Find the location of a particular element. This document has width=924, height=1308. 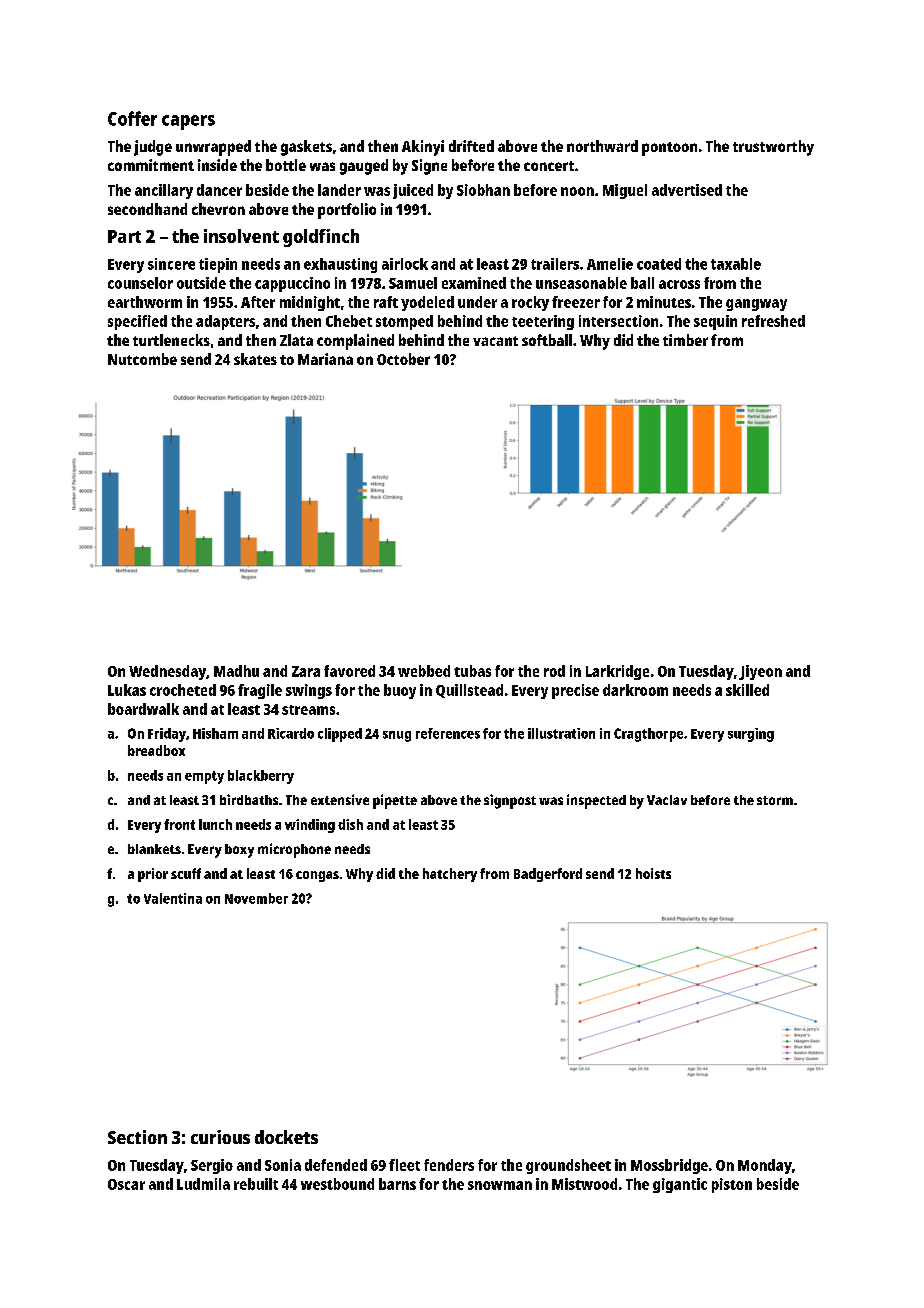

rod is located at coordinates (554, 671).
